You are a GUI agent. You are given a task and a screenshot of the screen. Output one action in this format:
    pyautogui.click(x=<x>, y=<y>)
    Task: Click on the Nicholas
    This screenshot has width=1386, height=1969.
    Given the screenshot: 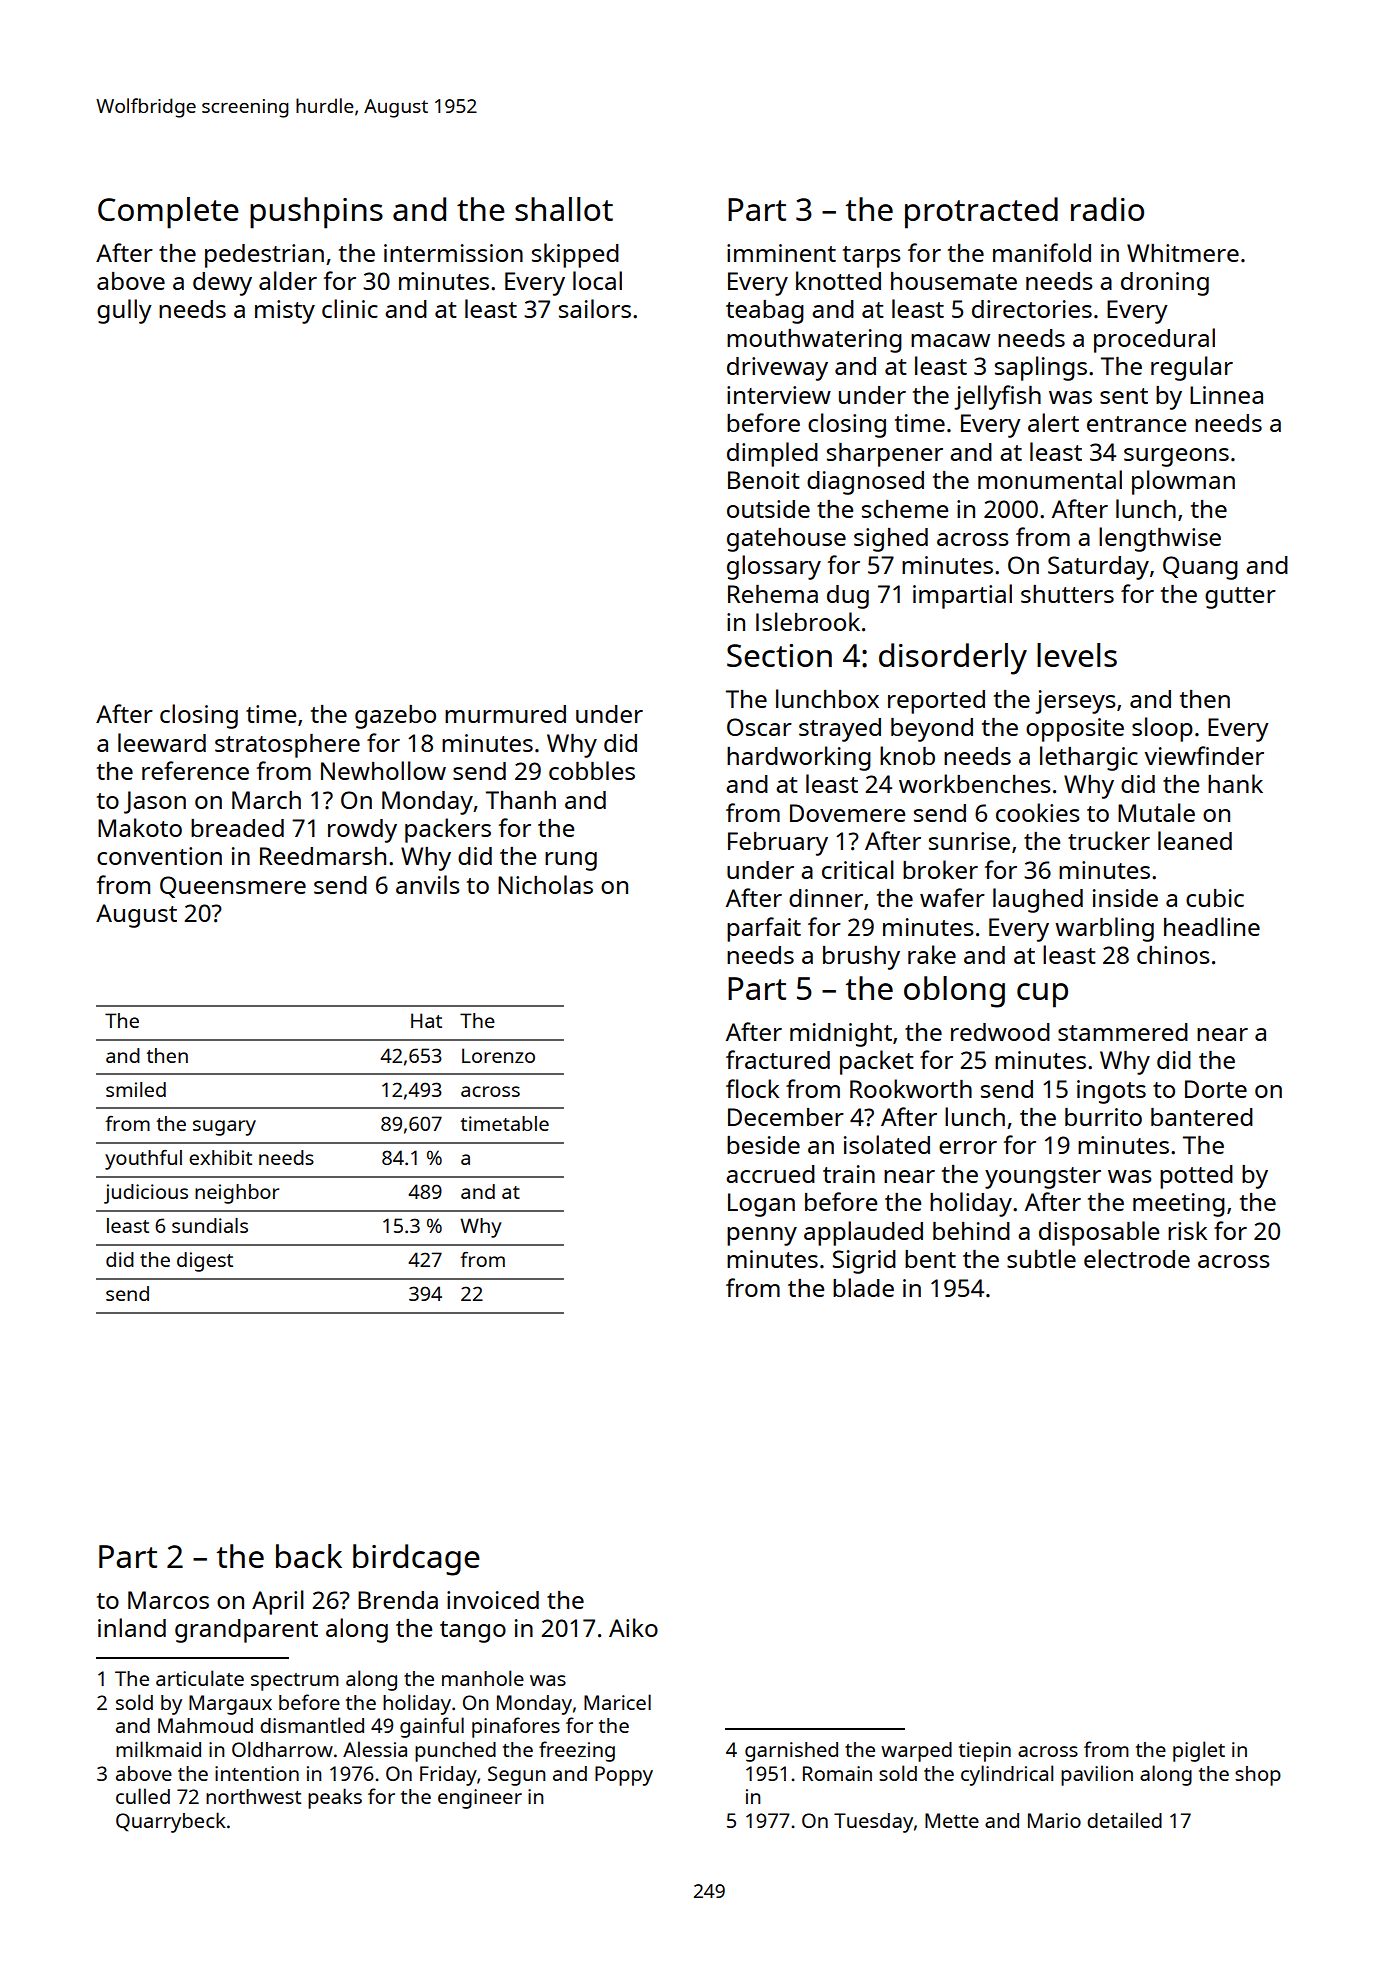 What is the action you would take?
    pyautogui.click(x=545, y=884)
